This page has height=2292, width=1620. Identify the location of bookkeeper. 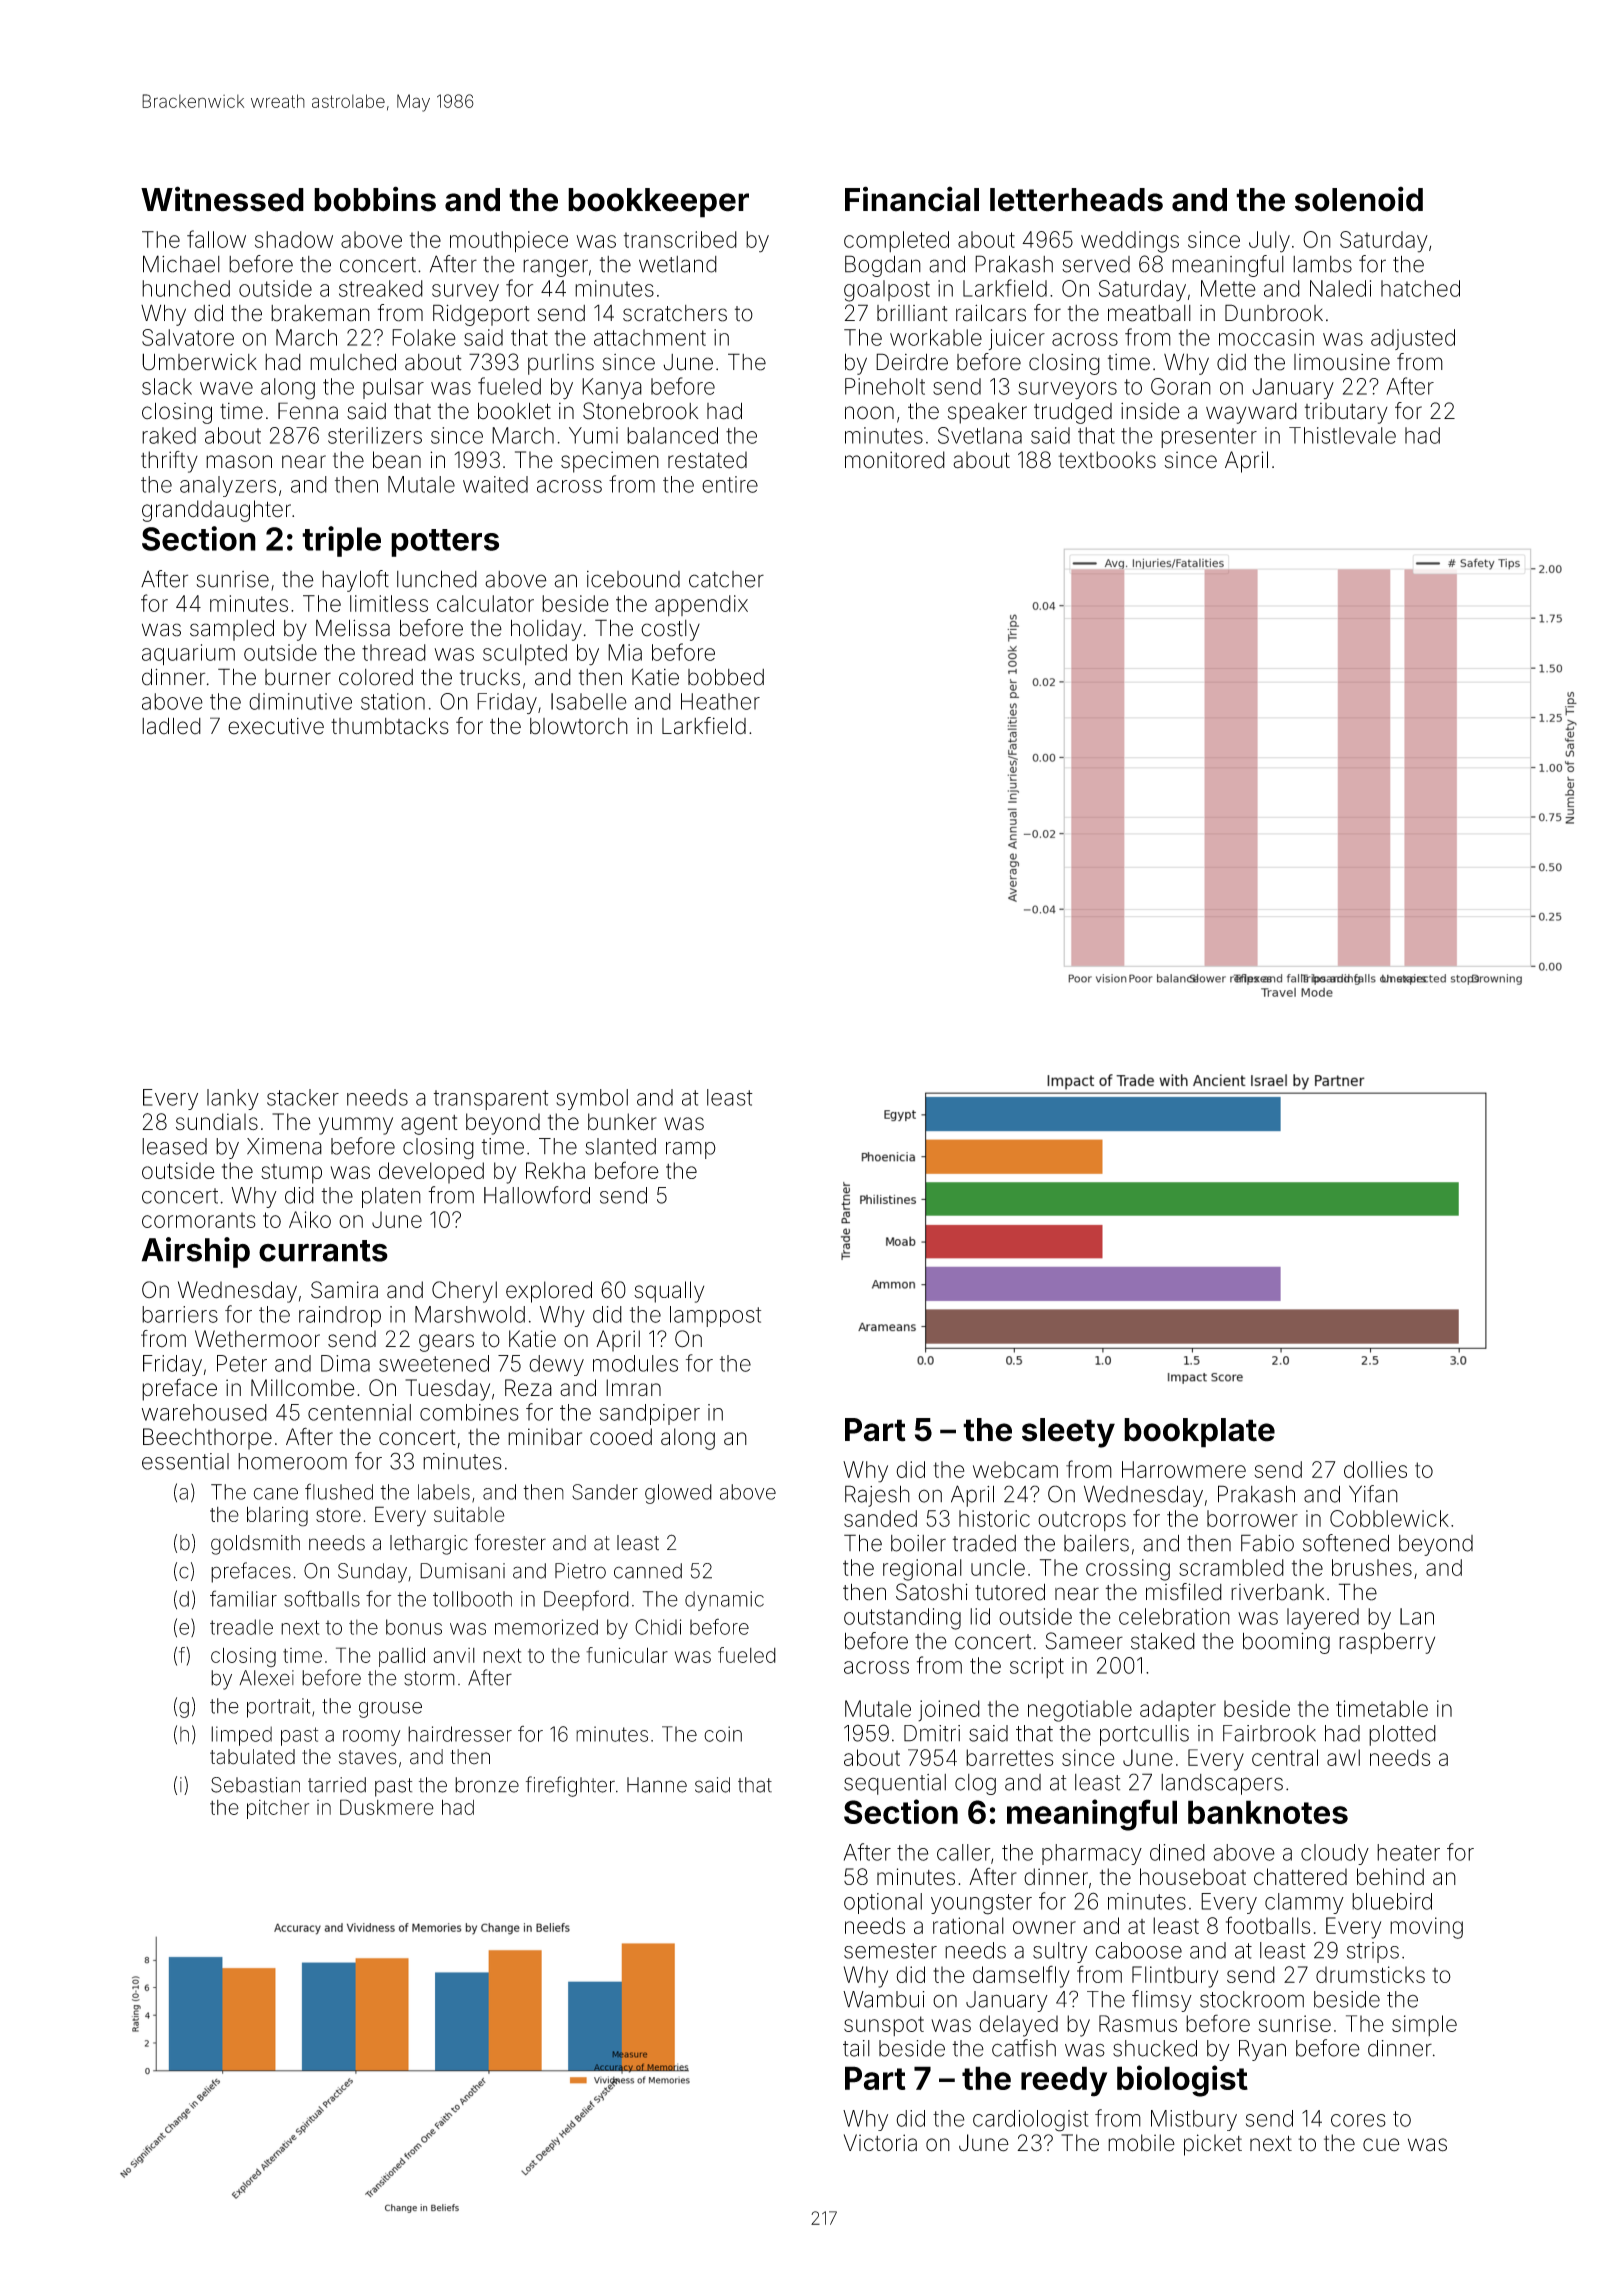
(658, 203).
